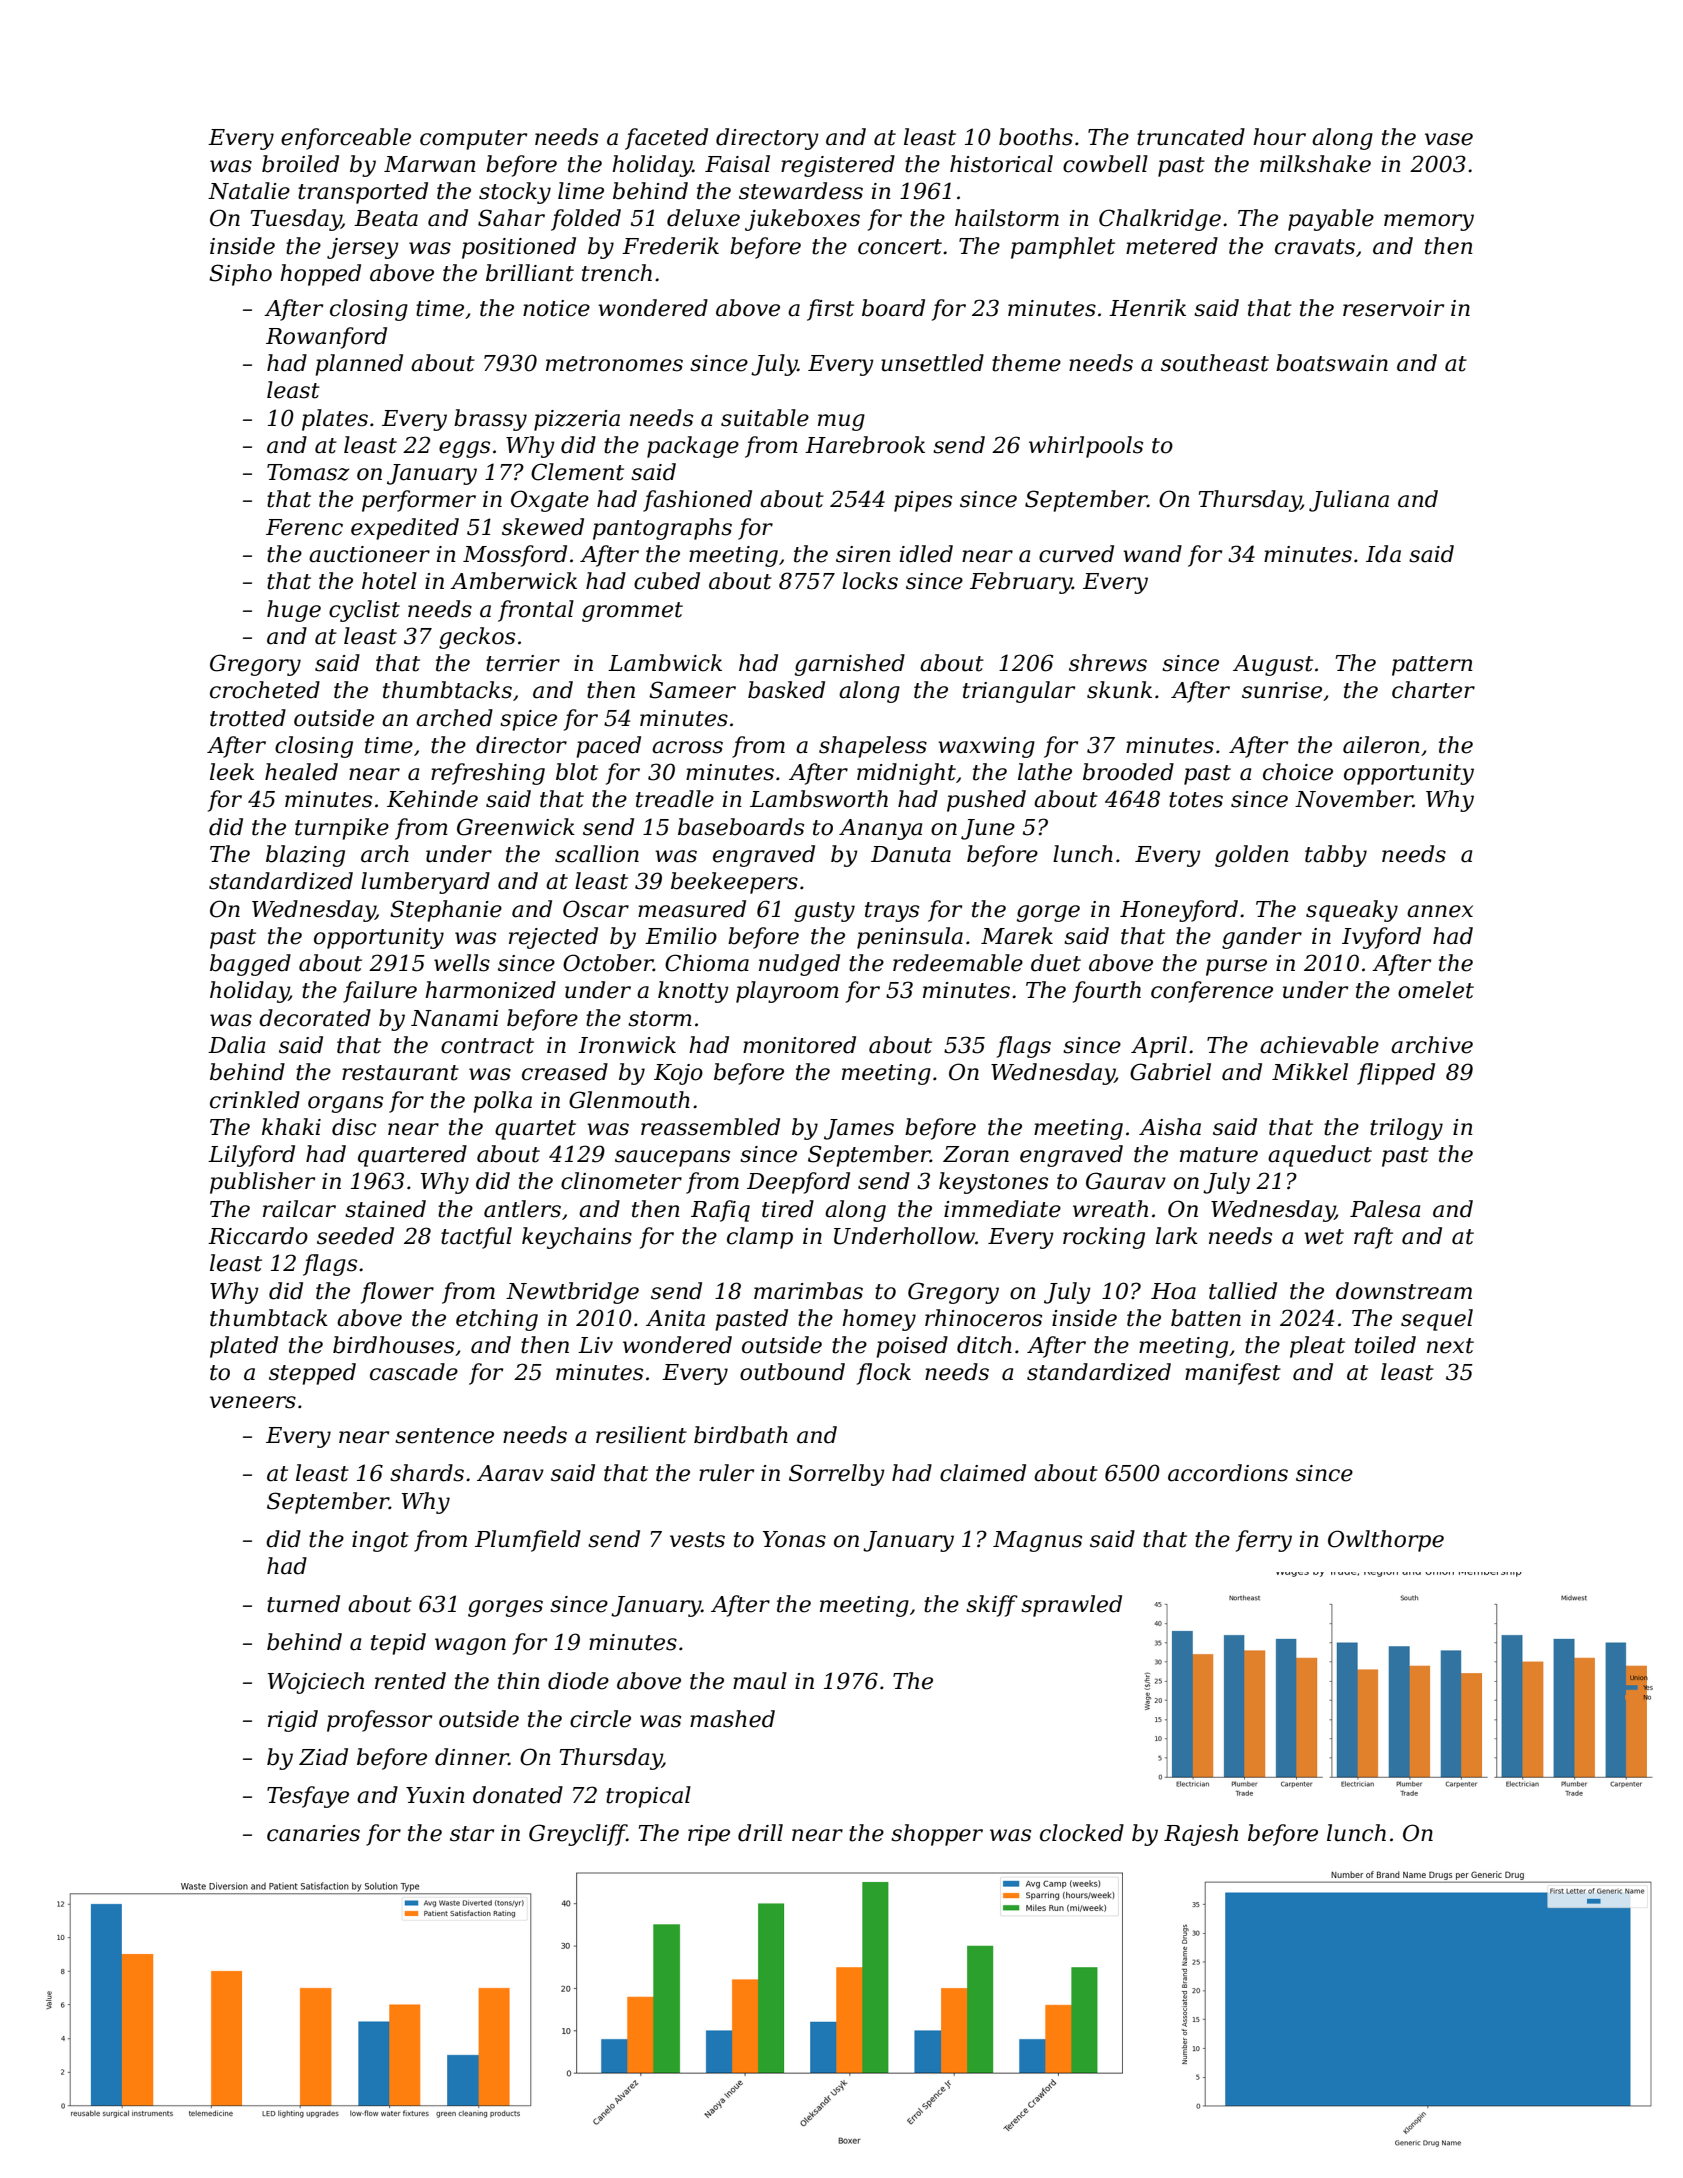 This image has height=2178, width=1683. What do you see at coordinates (472, 1834) in the image?
I see `star` at bounding box center [472, 1834].
